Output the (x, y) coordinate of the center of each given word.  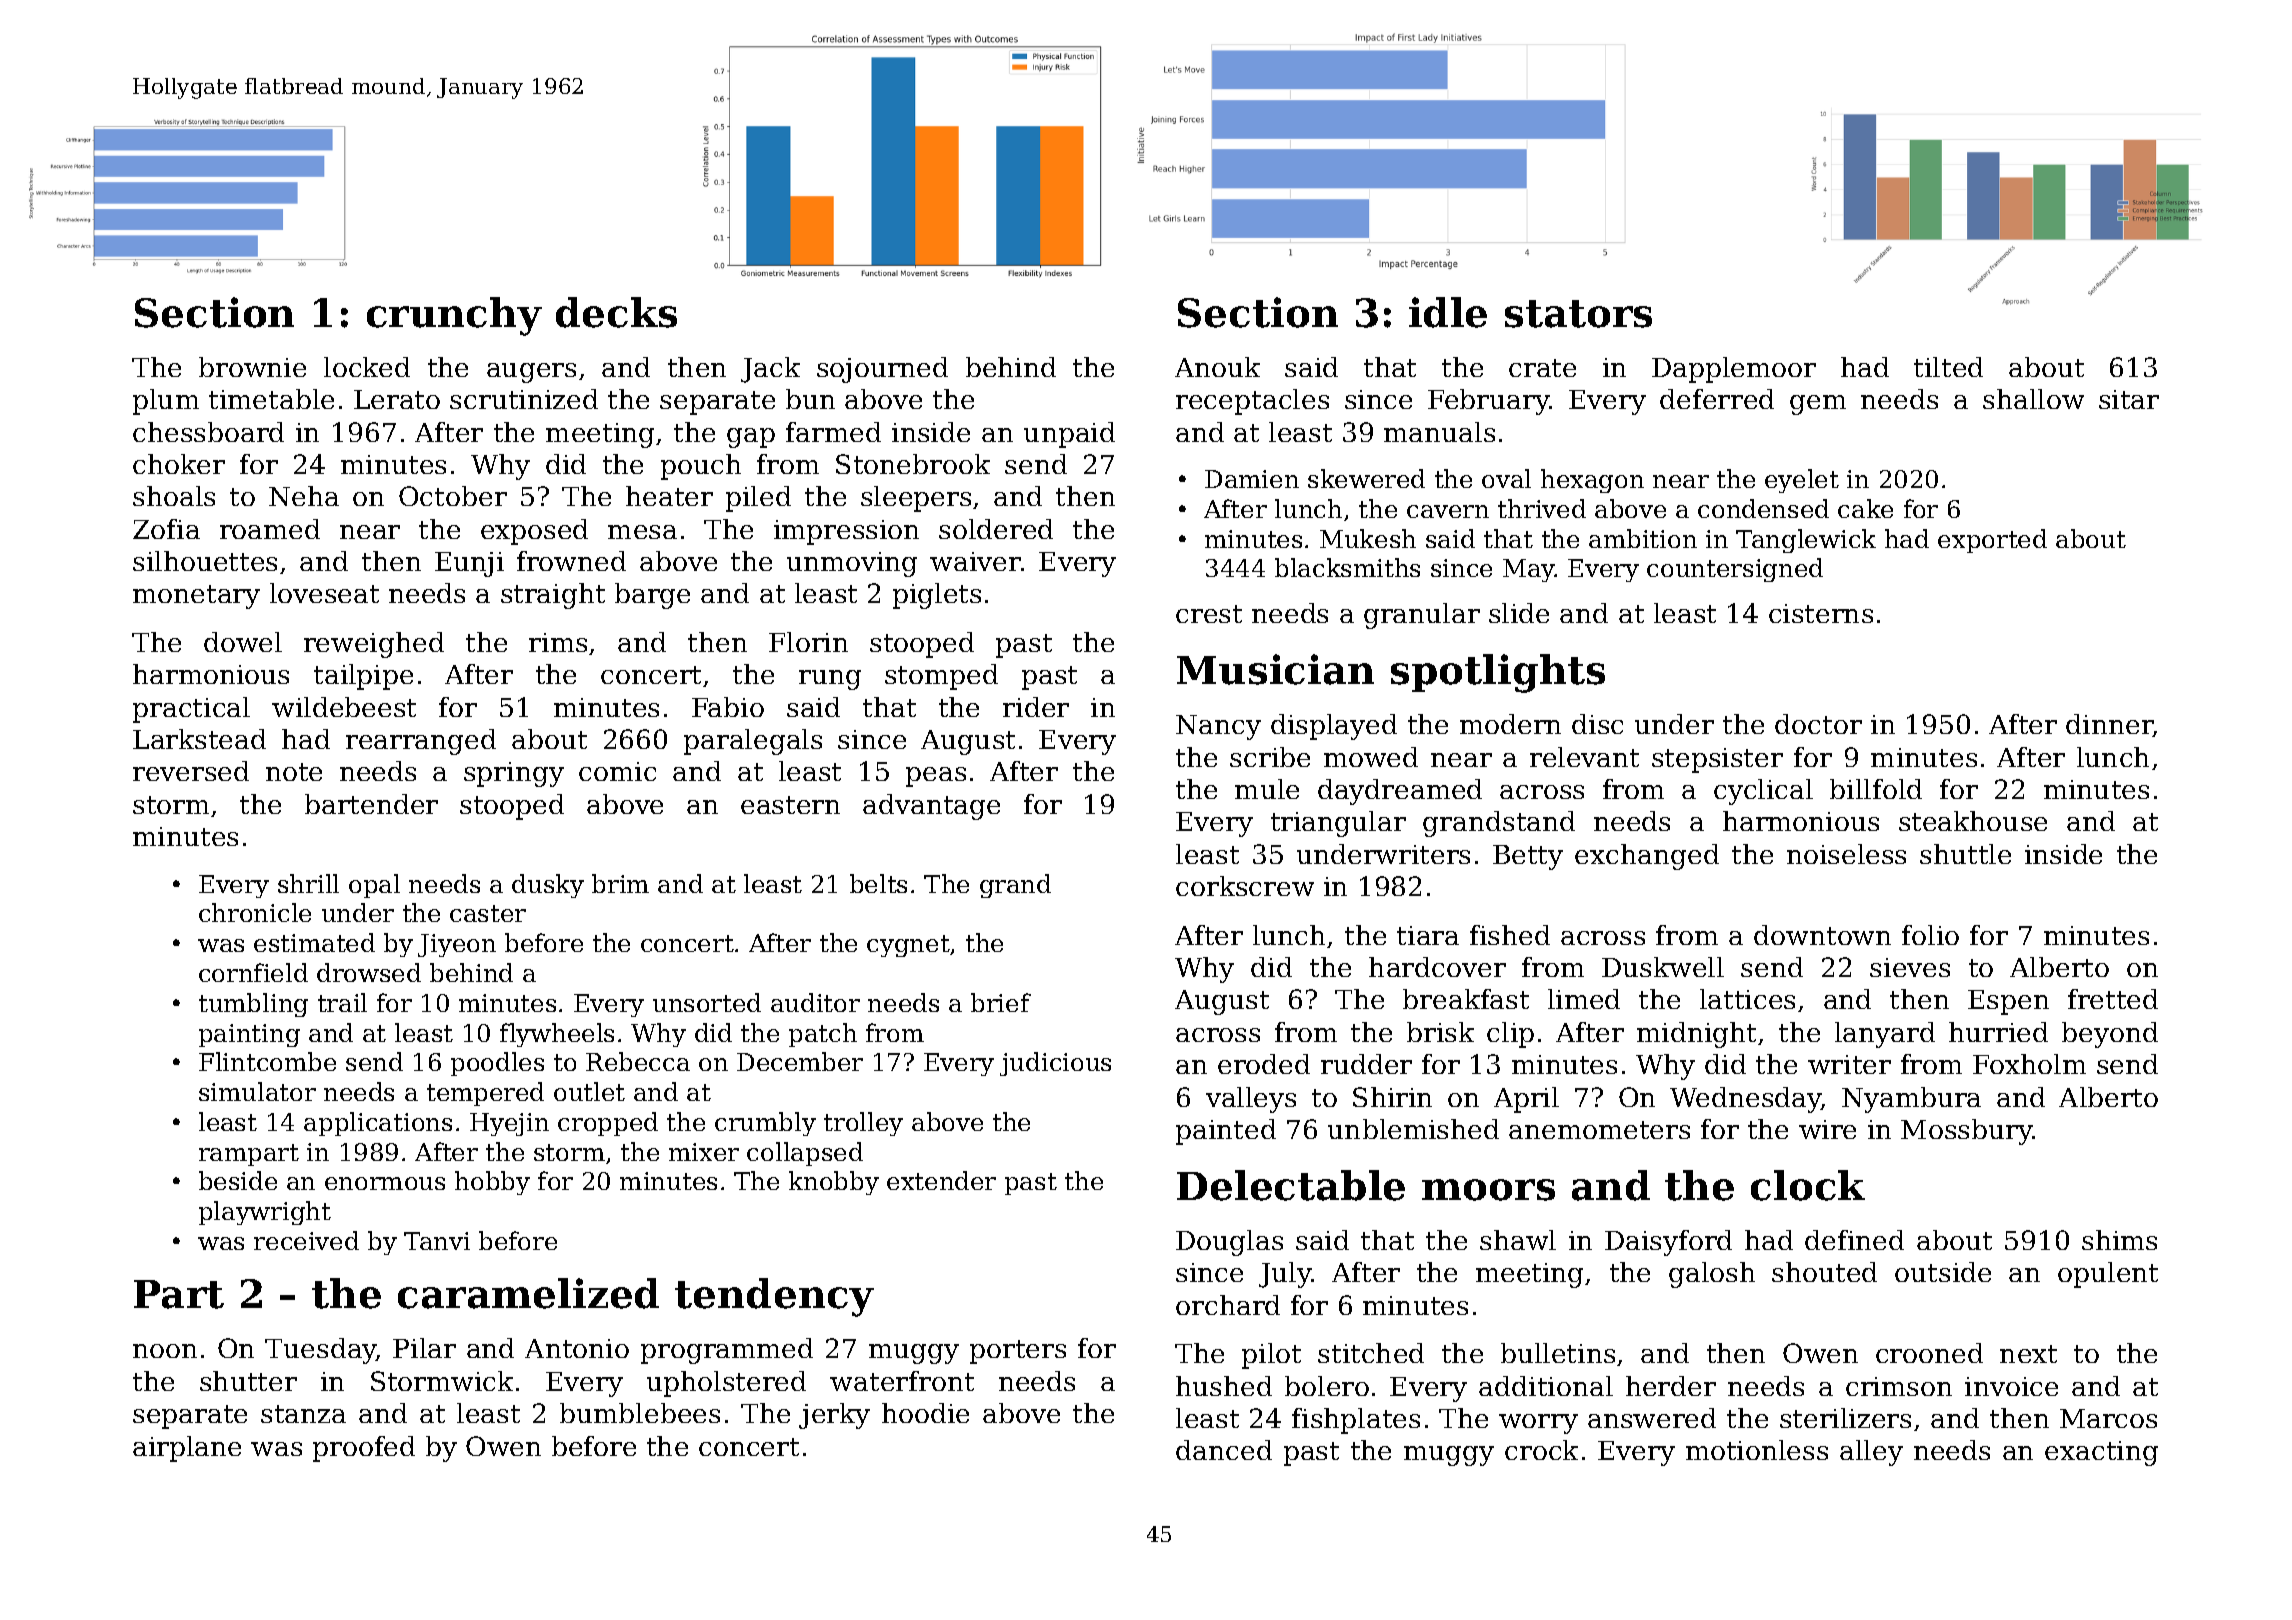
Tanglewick (1806, 541)
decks (616, 312)
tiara (1428, 935)
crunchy (454, 316)
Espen (2008, 1002)
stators (1578, 314)
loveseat (324, 593)
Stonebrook (913, 464)
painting (249, 1035)
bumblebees (640, 1413)
